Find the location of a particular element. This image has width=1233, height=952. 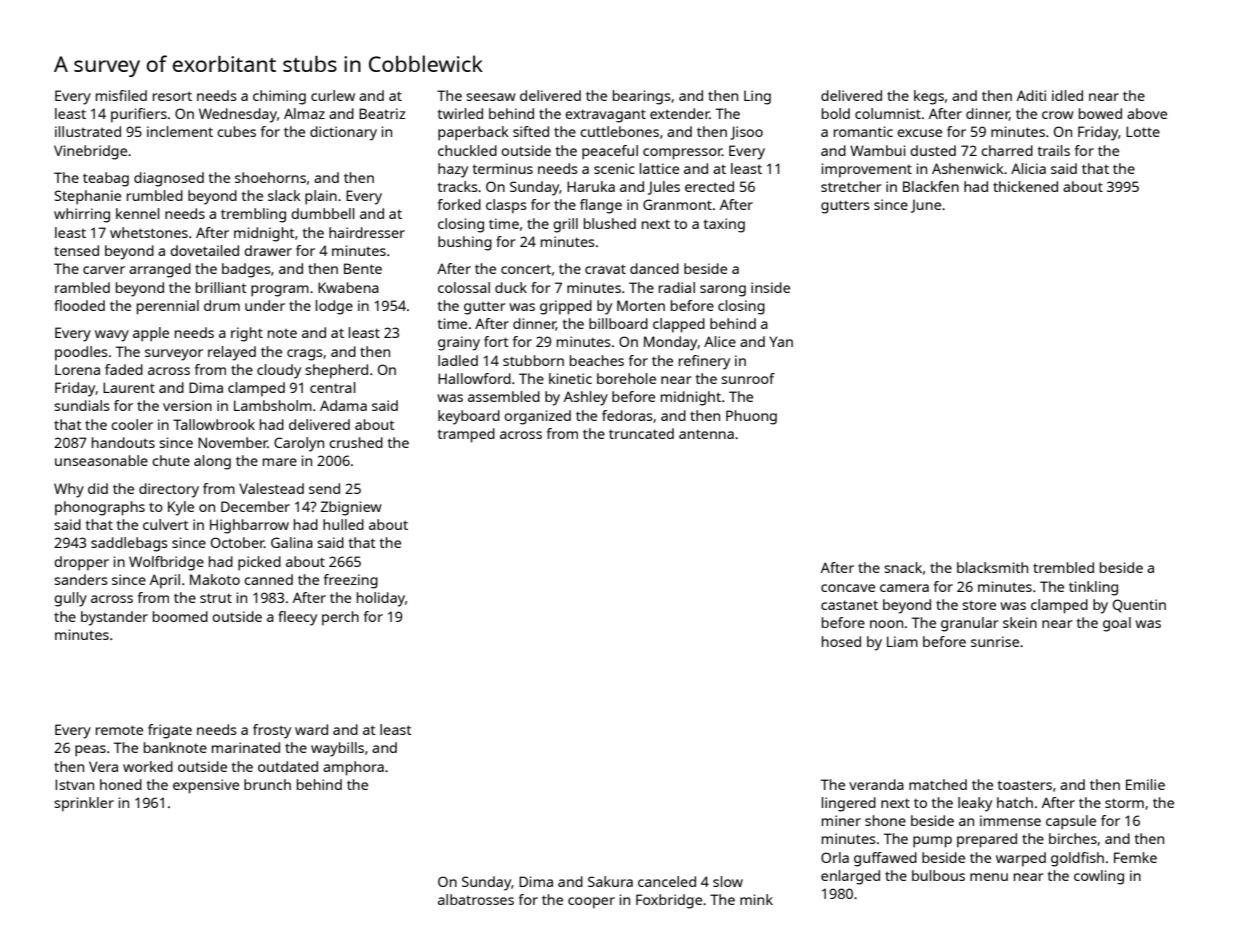

ward is located at coordinates (311, 729).
